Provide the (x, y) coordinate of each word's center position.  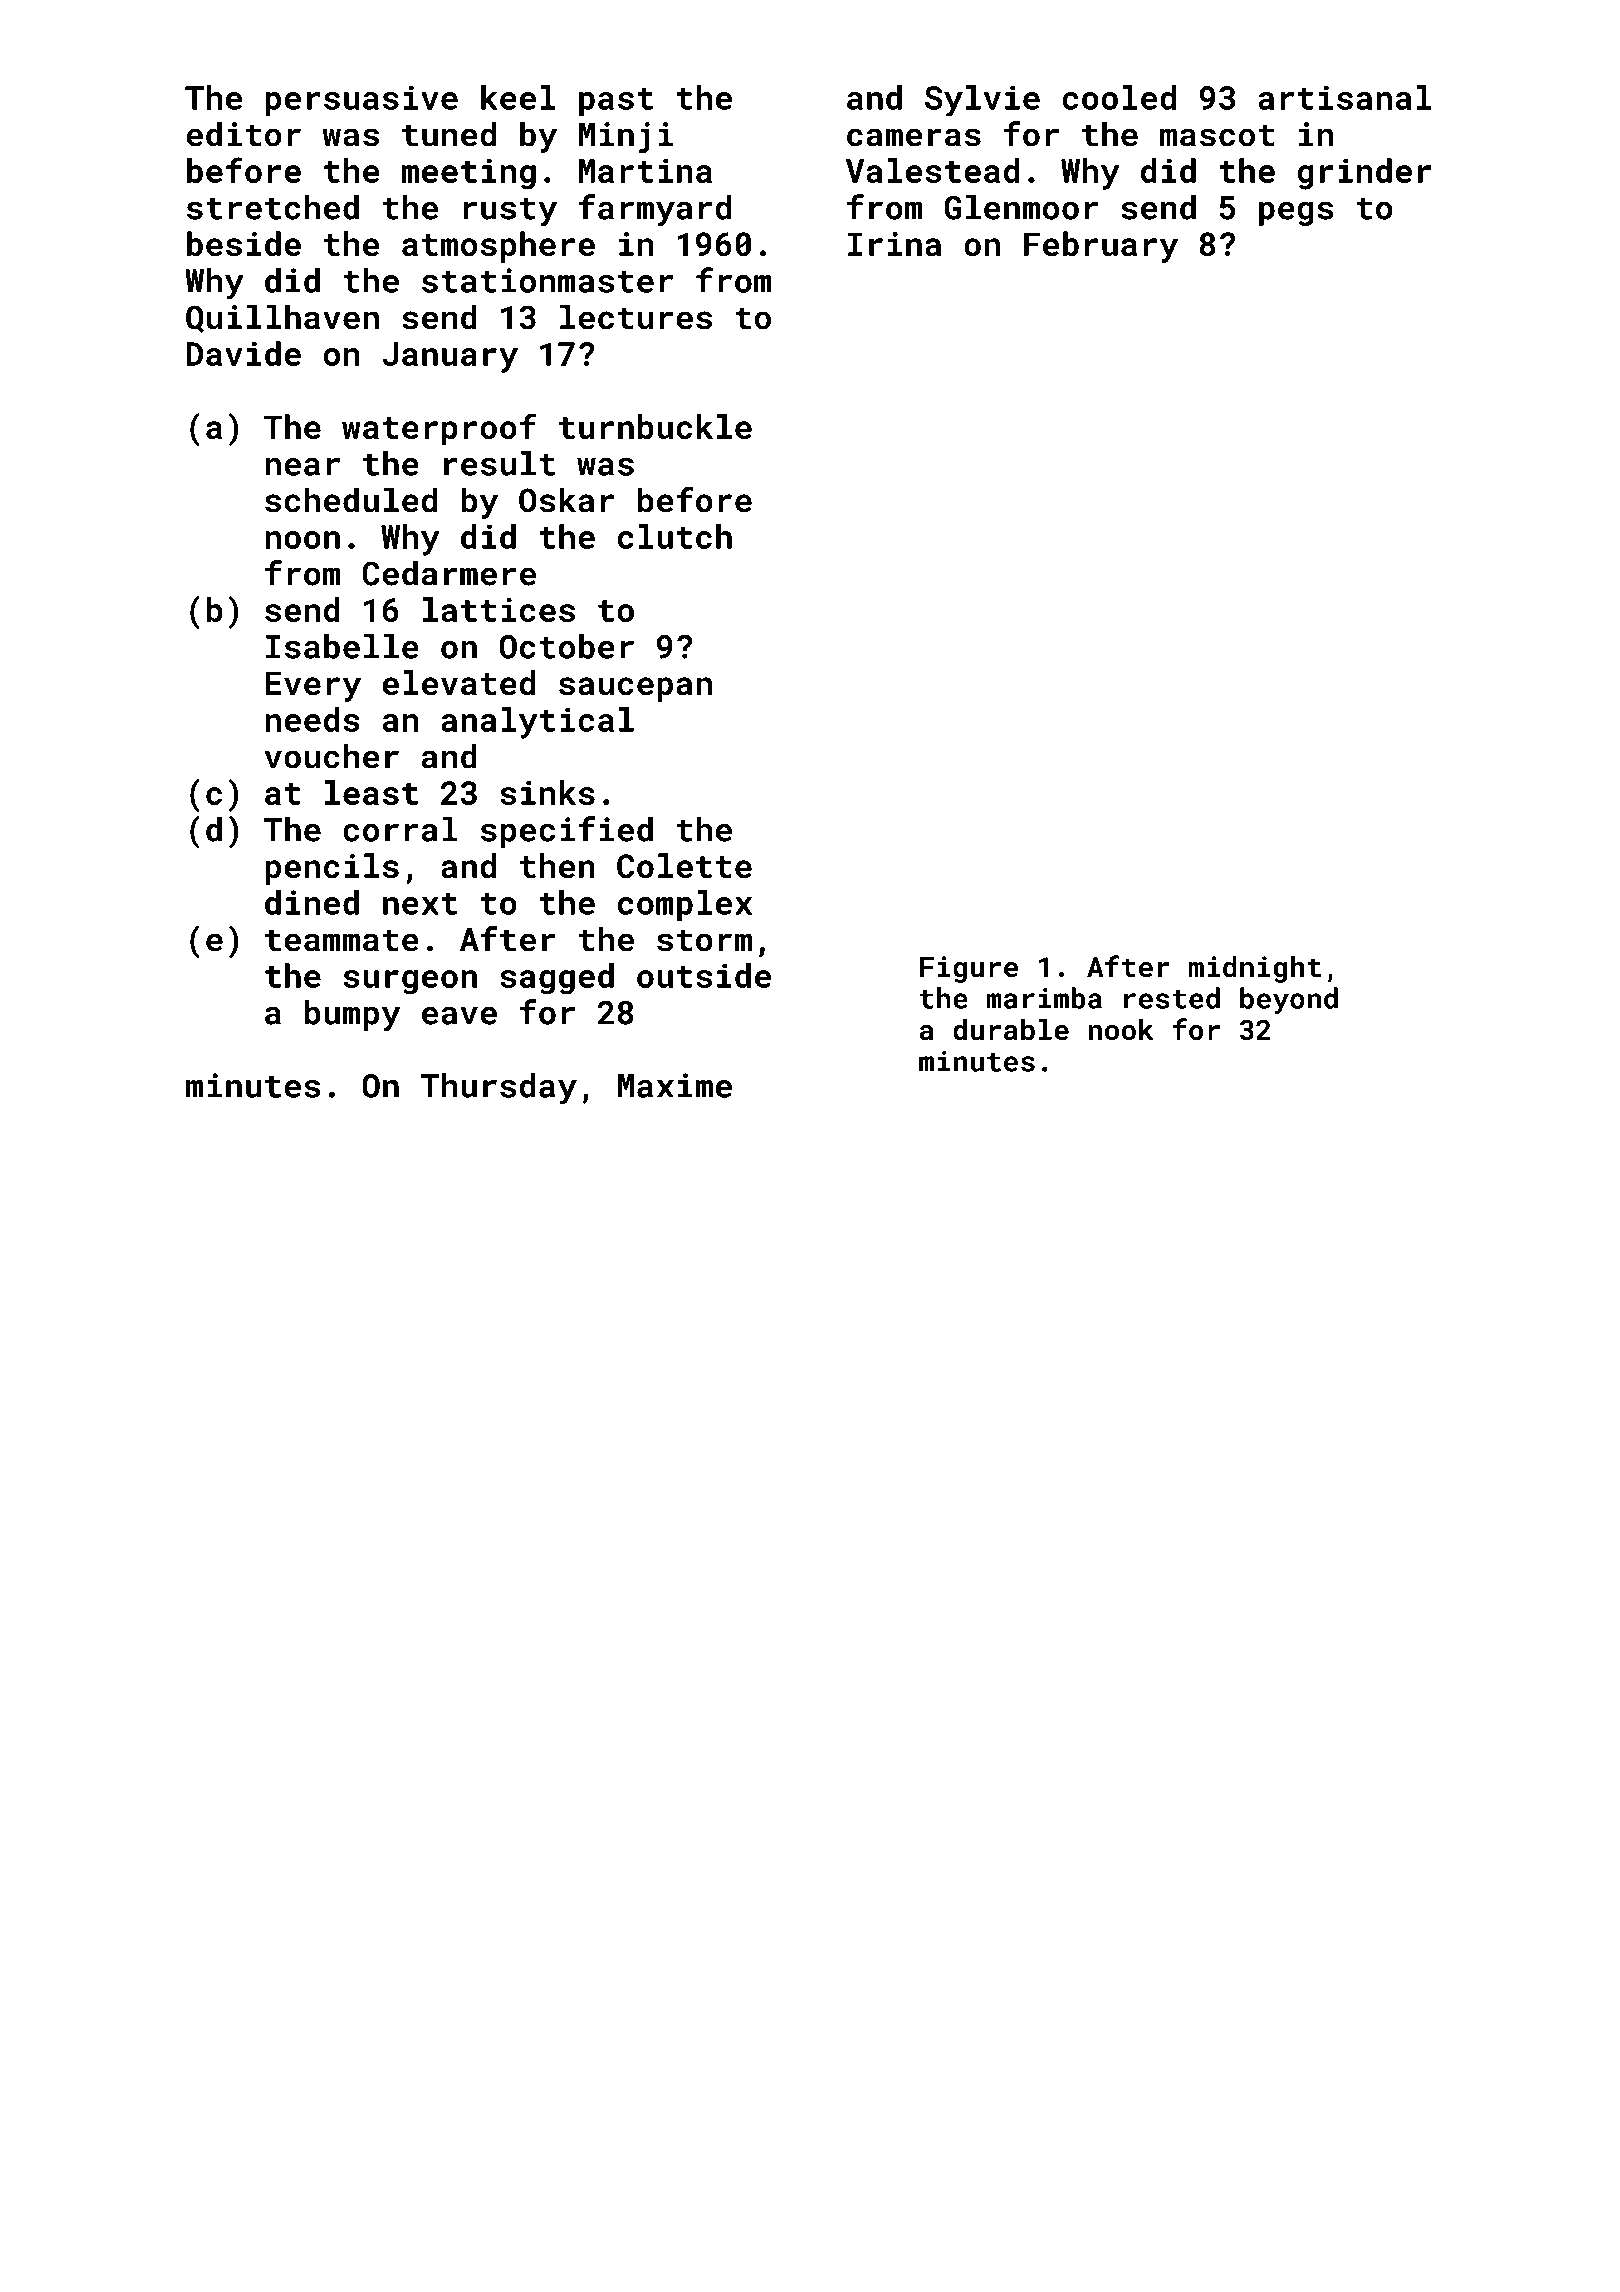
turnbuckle (655, 426)
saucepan (635, 689)
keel (518, 97)
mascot (1217, 135)
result (499, 463)
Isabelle (342, 646)
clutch (675, 536)
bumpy (353, 1015)
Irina (894, 244)
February (1101, 247)
